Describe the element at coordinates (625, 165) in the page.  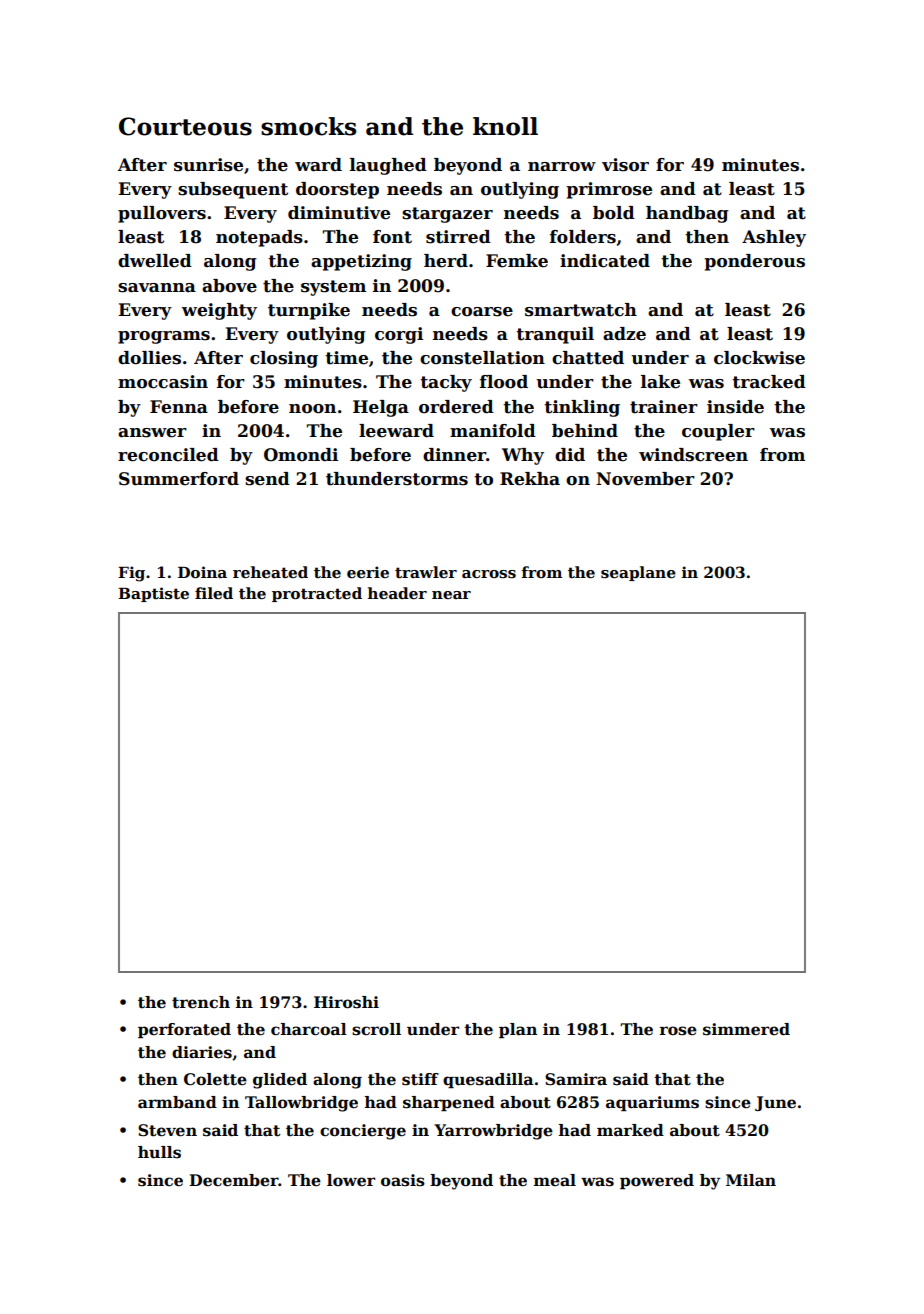
I see `visor` at that location.
